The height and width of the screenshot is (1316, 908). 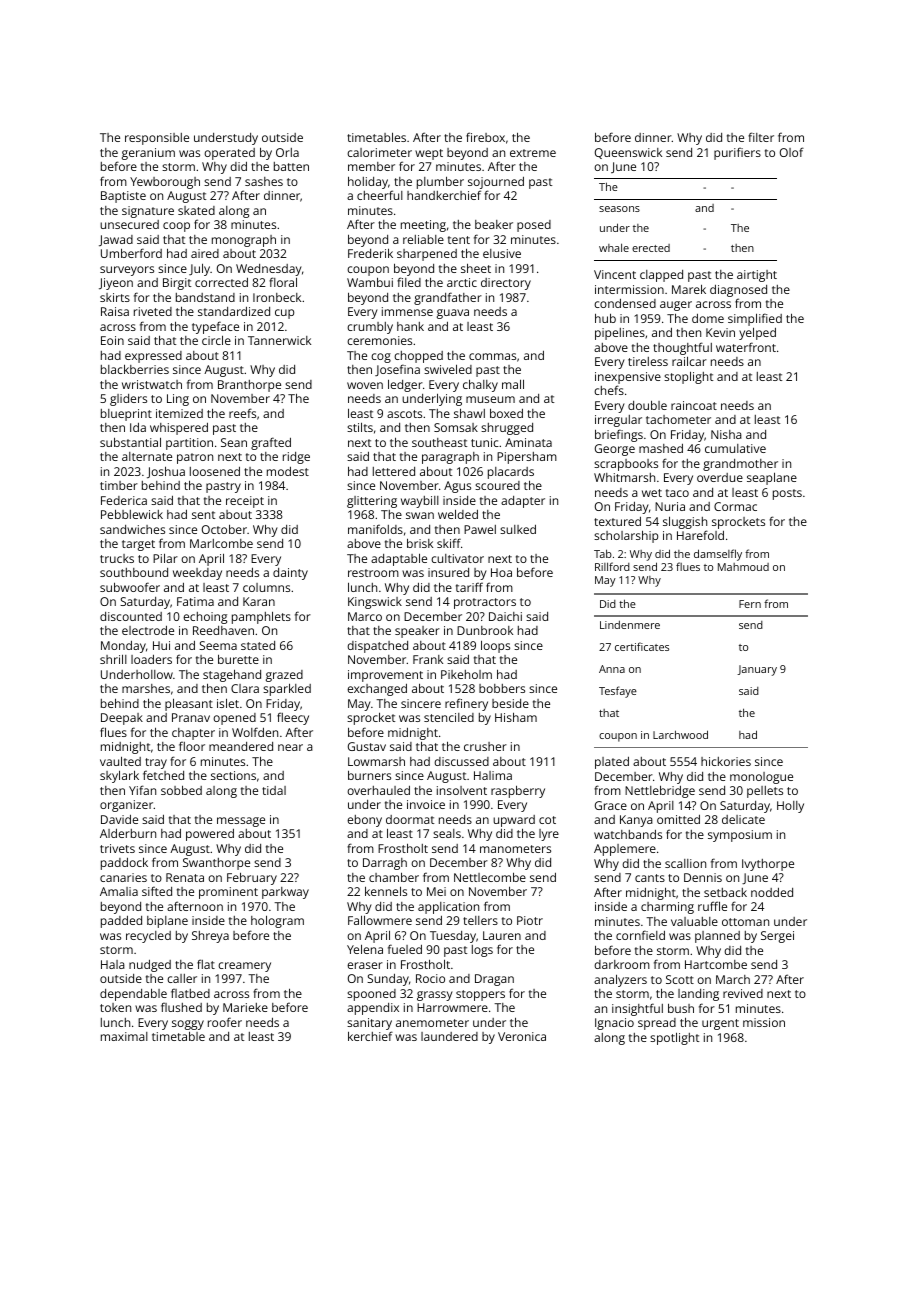 I want to click on stoplight, so click(x=688, y=377).
